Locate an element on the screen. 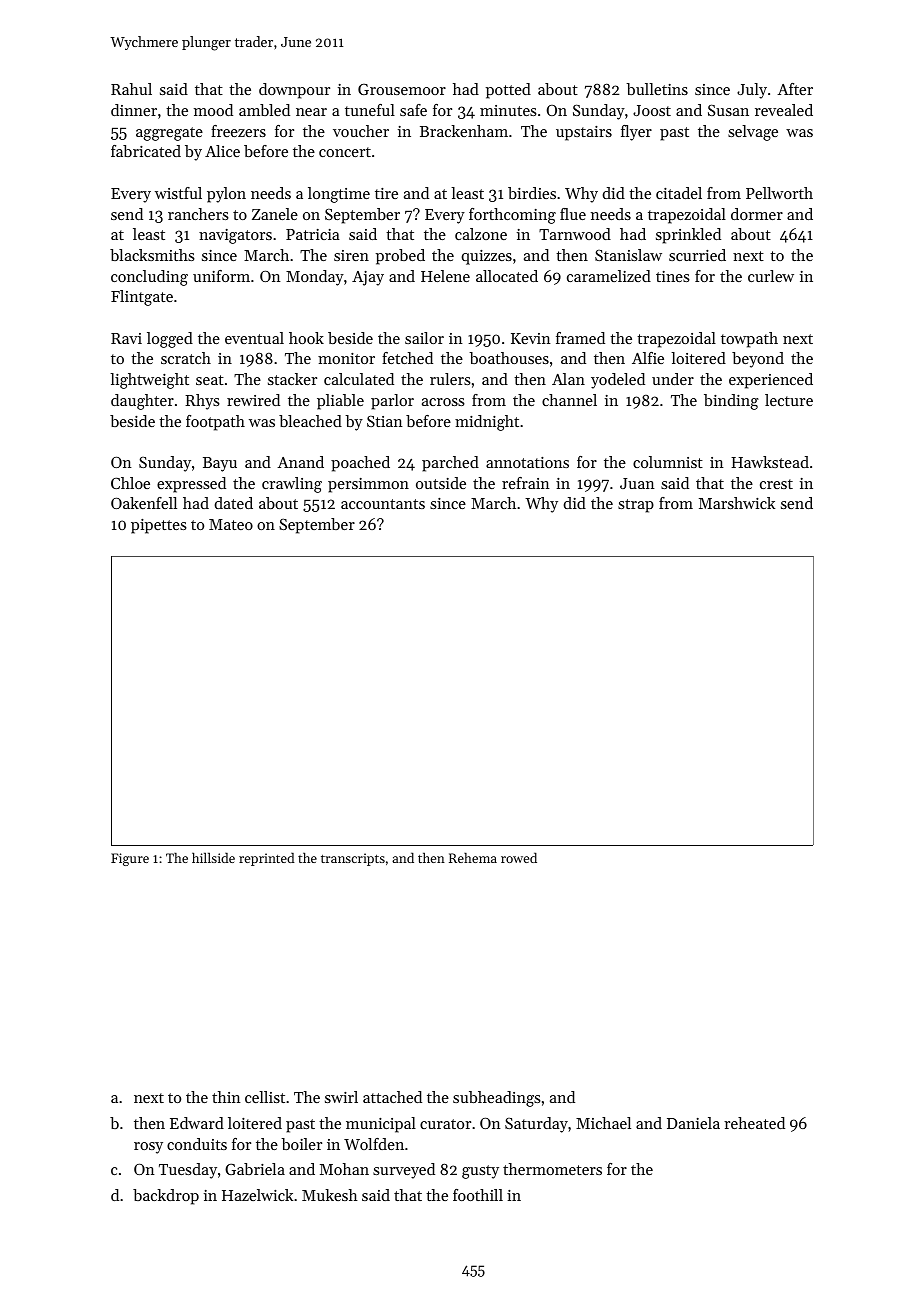 The image size is (924, 1308). July is located at coordinates (752, 91).
